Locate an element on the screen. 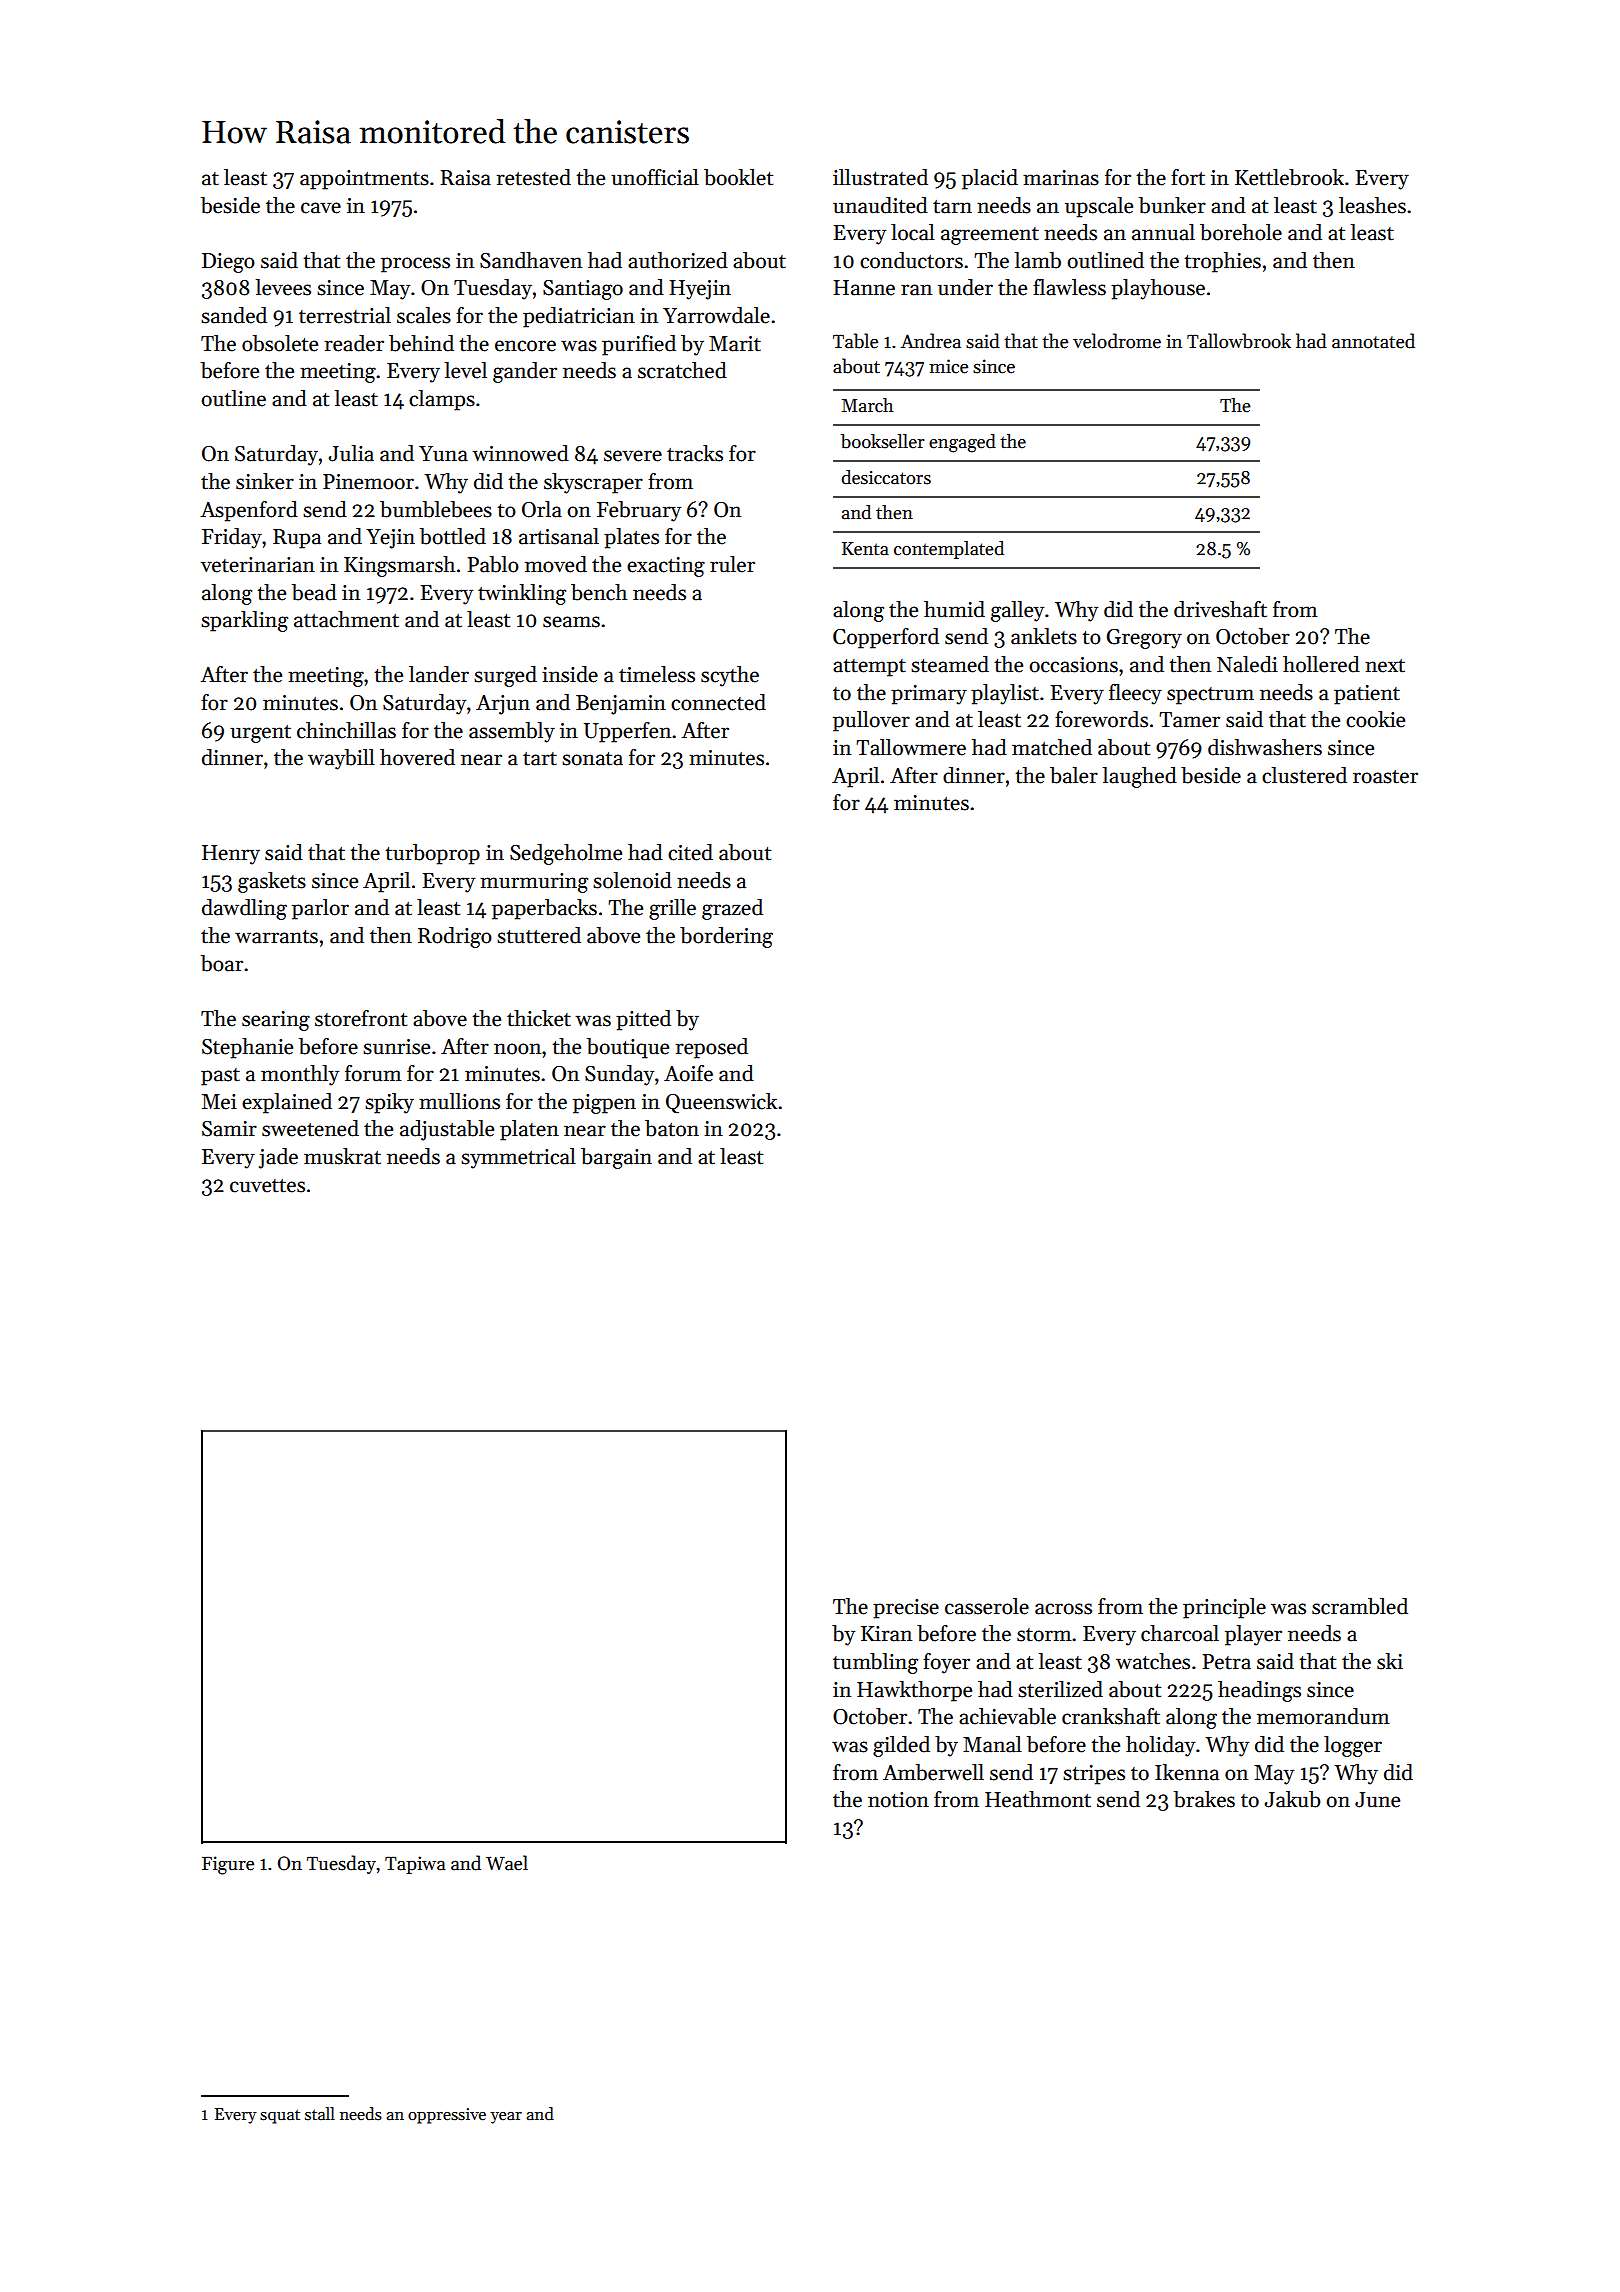 Image resolution: width=1620 pixels, height=2292 pixels. bargain is located at coordinates (616, 1158).
